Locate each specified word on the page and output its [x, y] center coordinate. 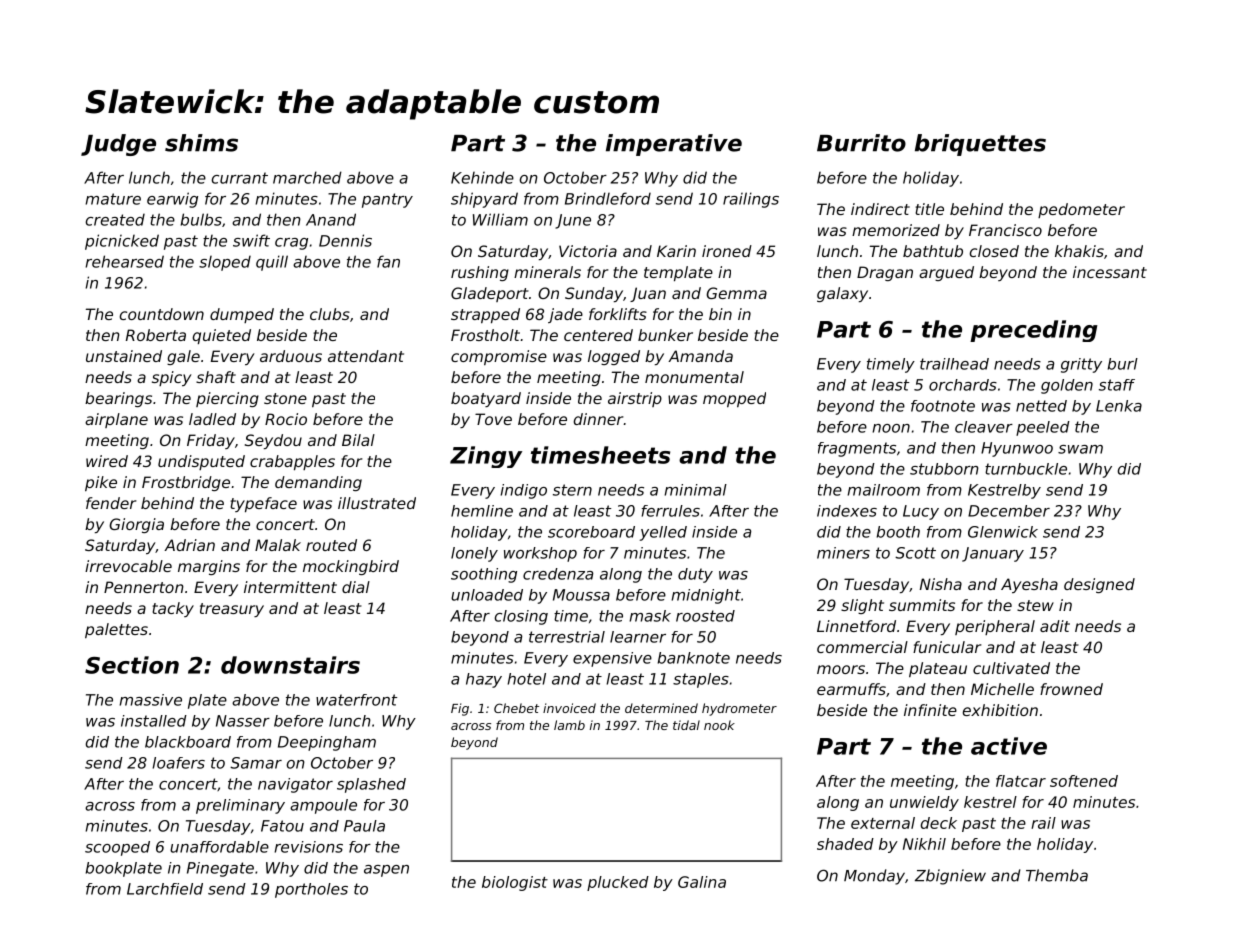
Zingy [486, 457]
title [929, 209]
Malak [278, 545]
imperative [674, 145]
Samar [256, 763]
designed [1099, 585]
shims [201, 143]
